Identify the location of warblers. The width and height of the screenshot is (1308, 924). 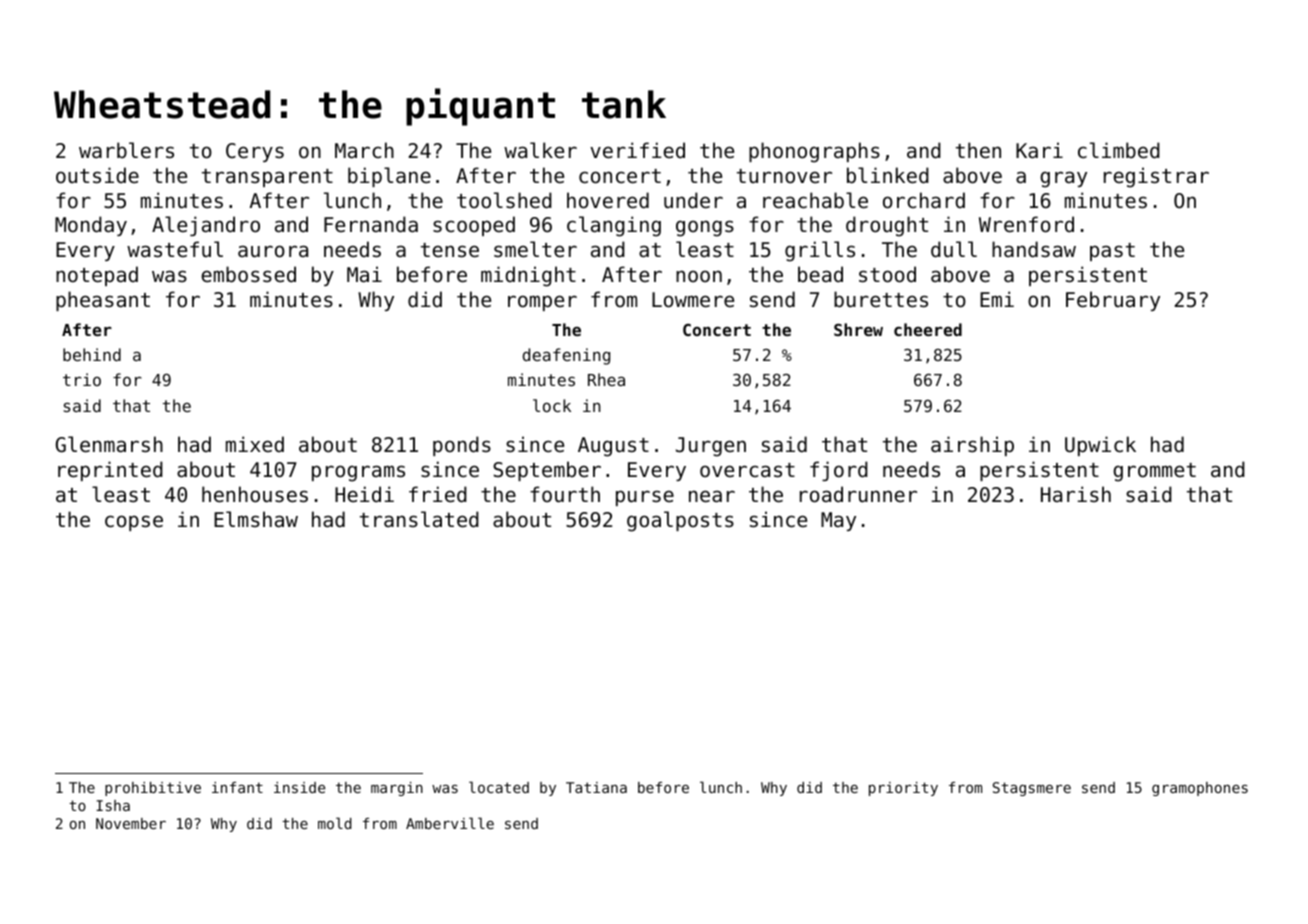
(126, 150).
